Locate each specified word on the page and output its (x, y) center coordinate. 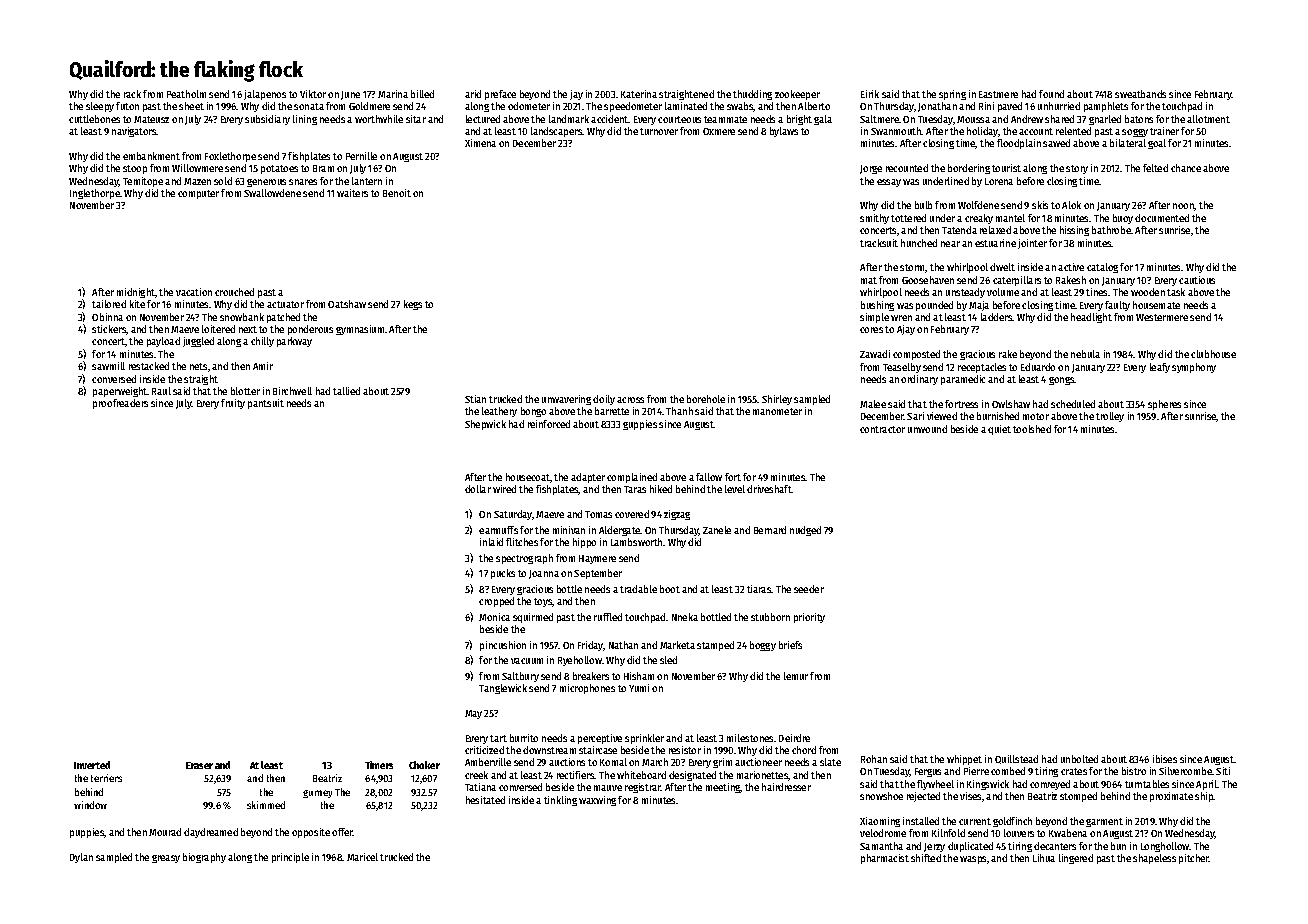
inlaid (491, 542)
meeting (723, 788)
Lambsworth (636, 542)
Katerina (639, 94)
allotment (1208, 119)
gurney (317, 794)
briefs (790, 645)
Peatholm (186, 94)
